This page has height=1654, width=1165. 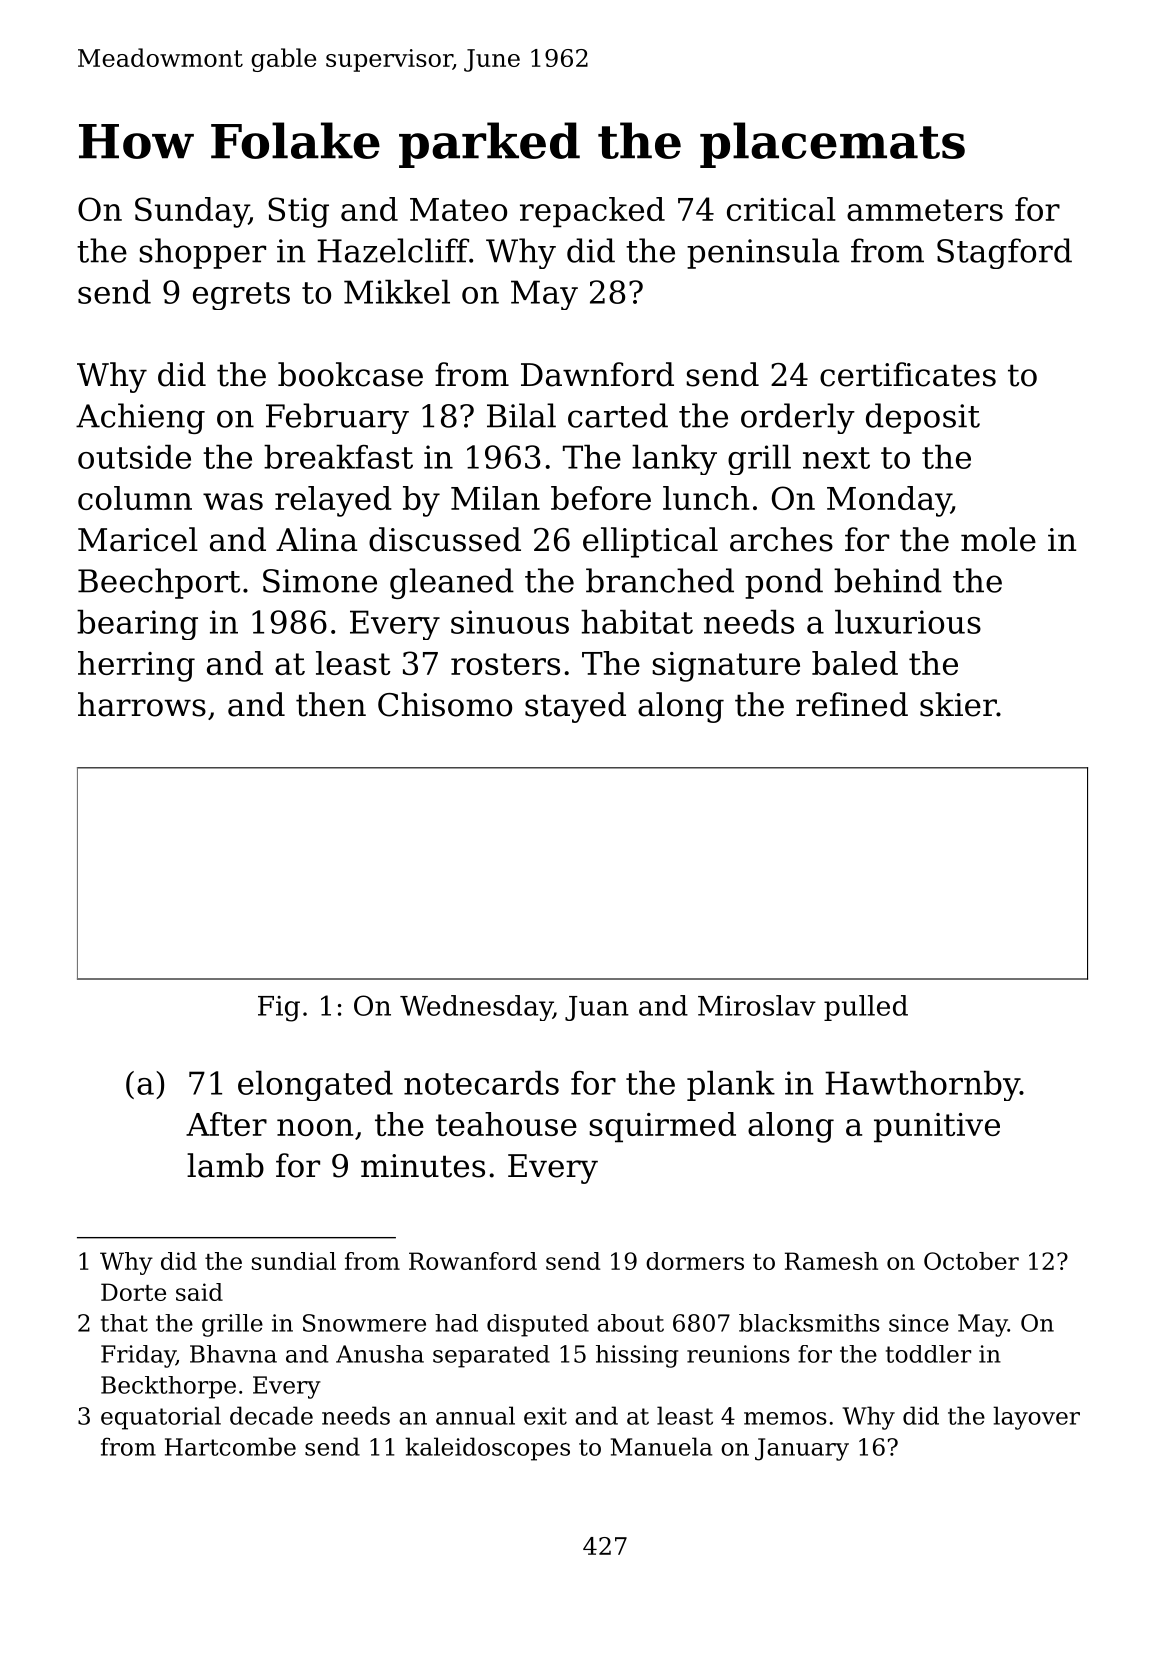 What do you see at coordinates (592, 212) in the page?
I see `repacked` at bounding box center [592, 212].
